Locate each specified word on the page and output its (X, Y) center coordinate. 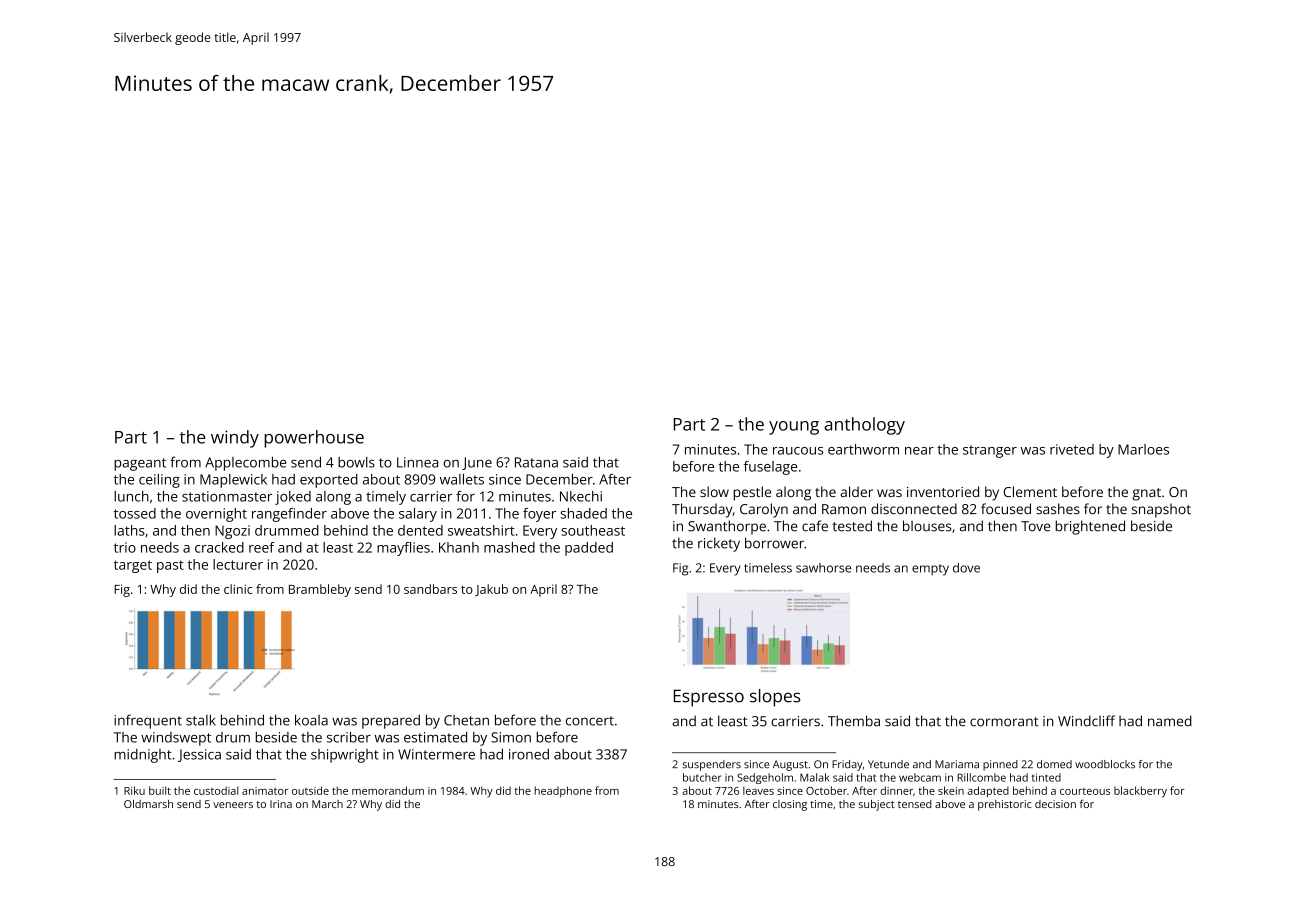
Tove (1035, 526)
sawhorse (823, 568)
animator (265, 791)
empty (930, 570)
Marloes (1143, 449)
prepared (391, 721)
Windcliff (1086, 721)
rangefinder (289, 515)
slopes (775, 698)
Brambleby (320, 590)
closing (790, 805)
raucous (798, 451)
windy (235, 439)
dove (966, 568)
